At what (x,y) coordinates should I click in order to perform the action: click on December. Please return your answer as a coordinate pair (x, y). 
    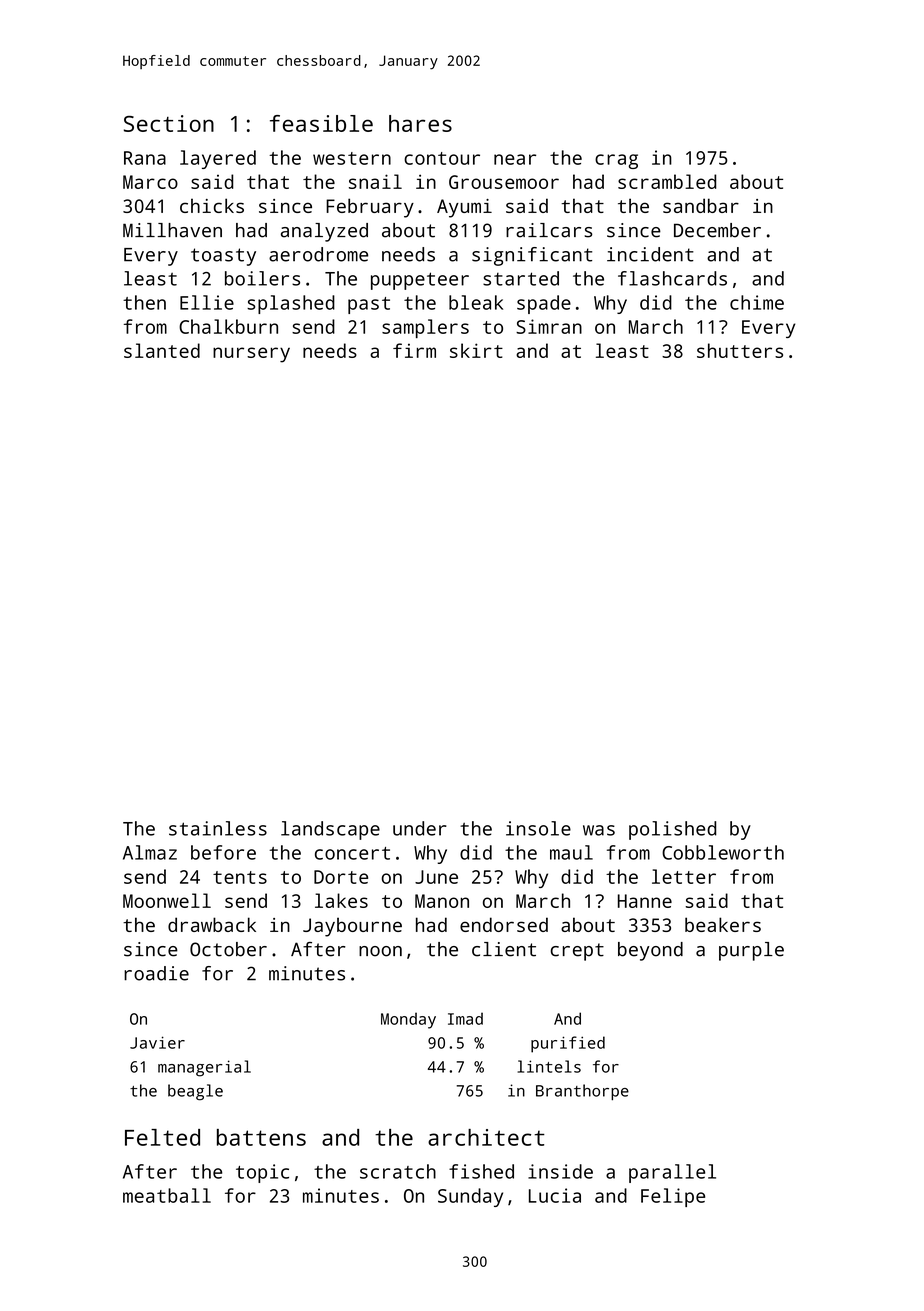
    Looking at the image, I should click on (717, 230).
